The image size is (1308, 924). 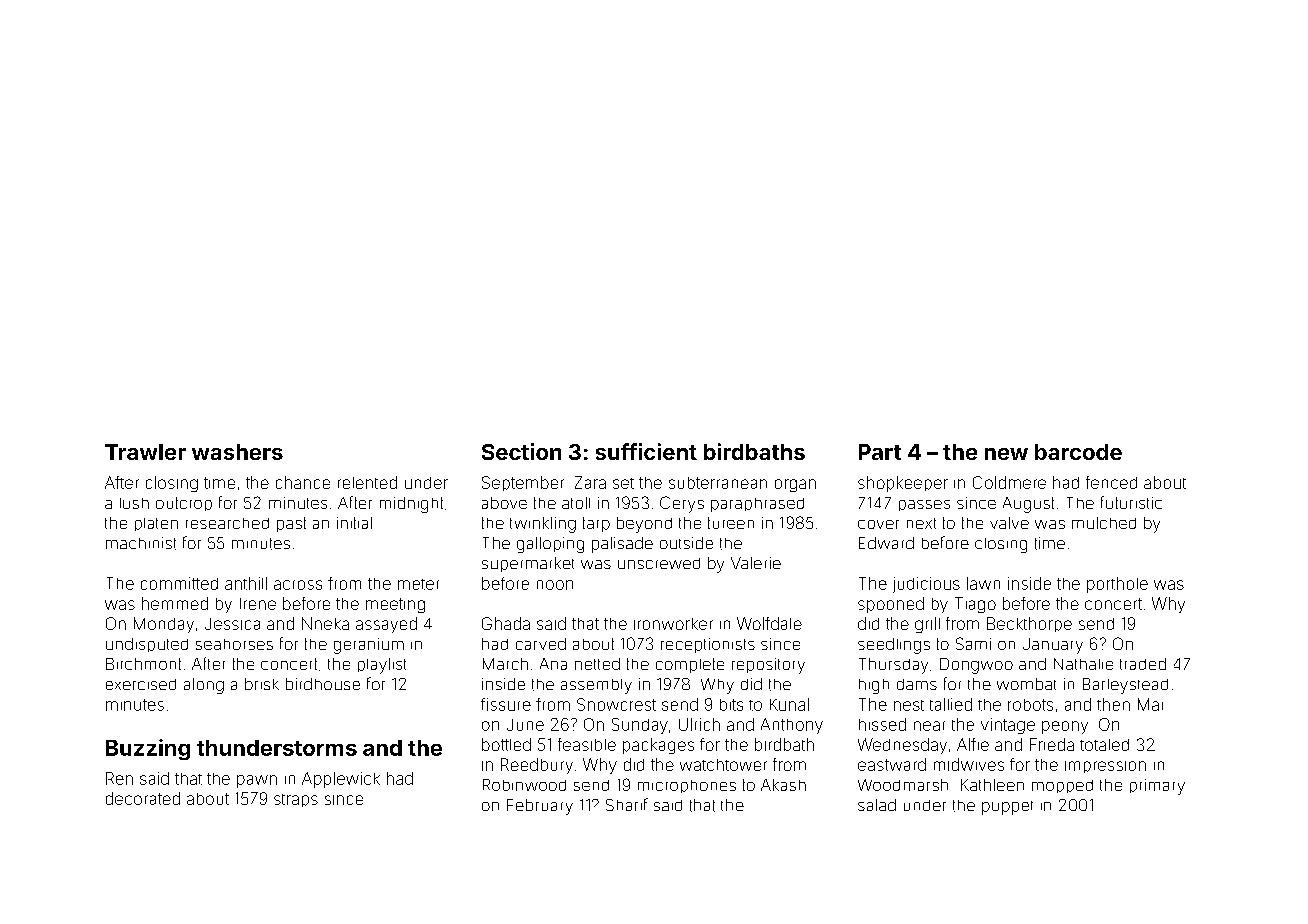 I want to click on complete, so click(x=690, y=665).
